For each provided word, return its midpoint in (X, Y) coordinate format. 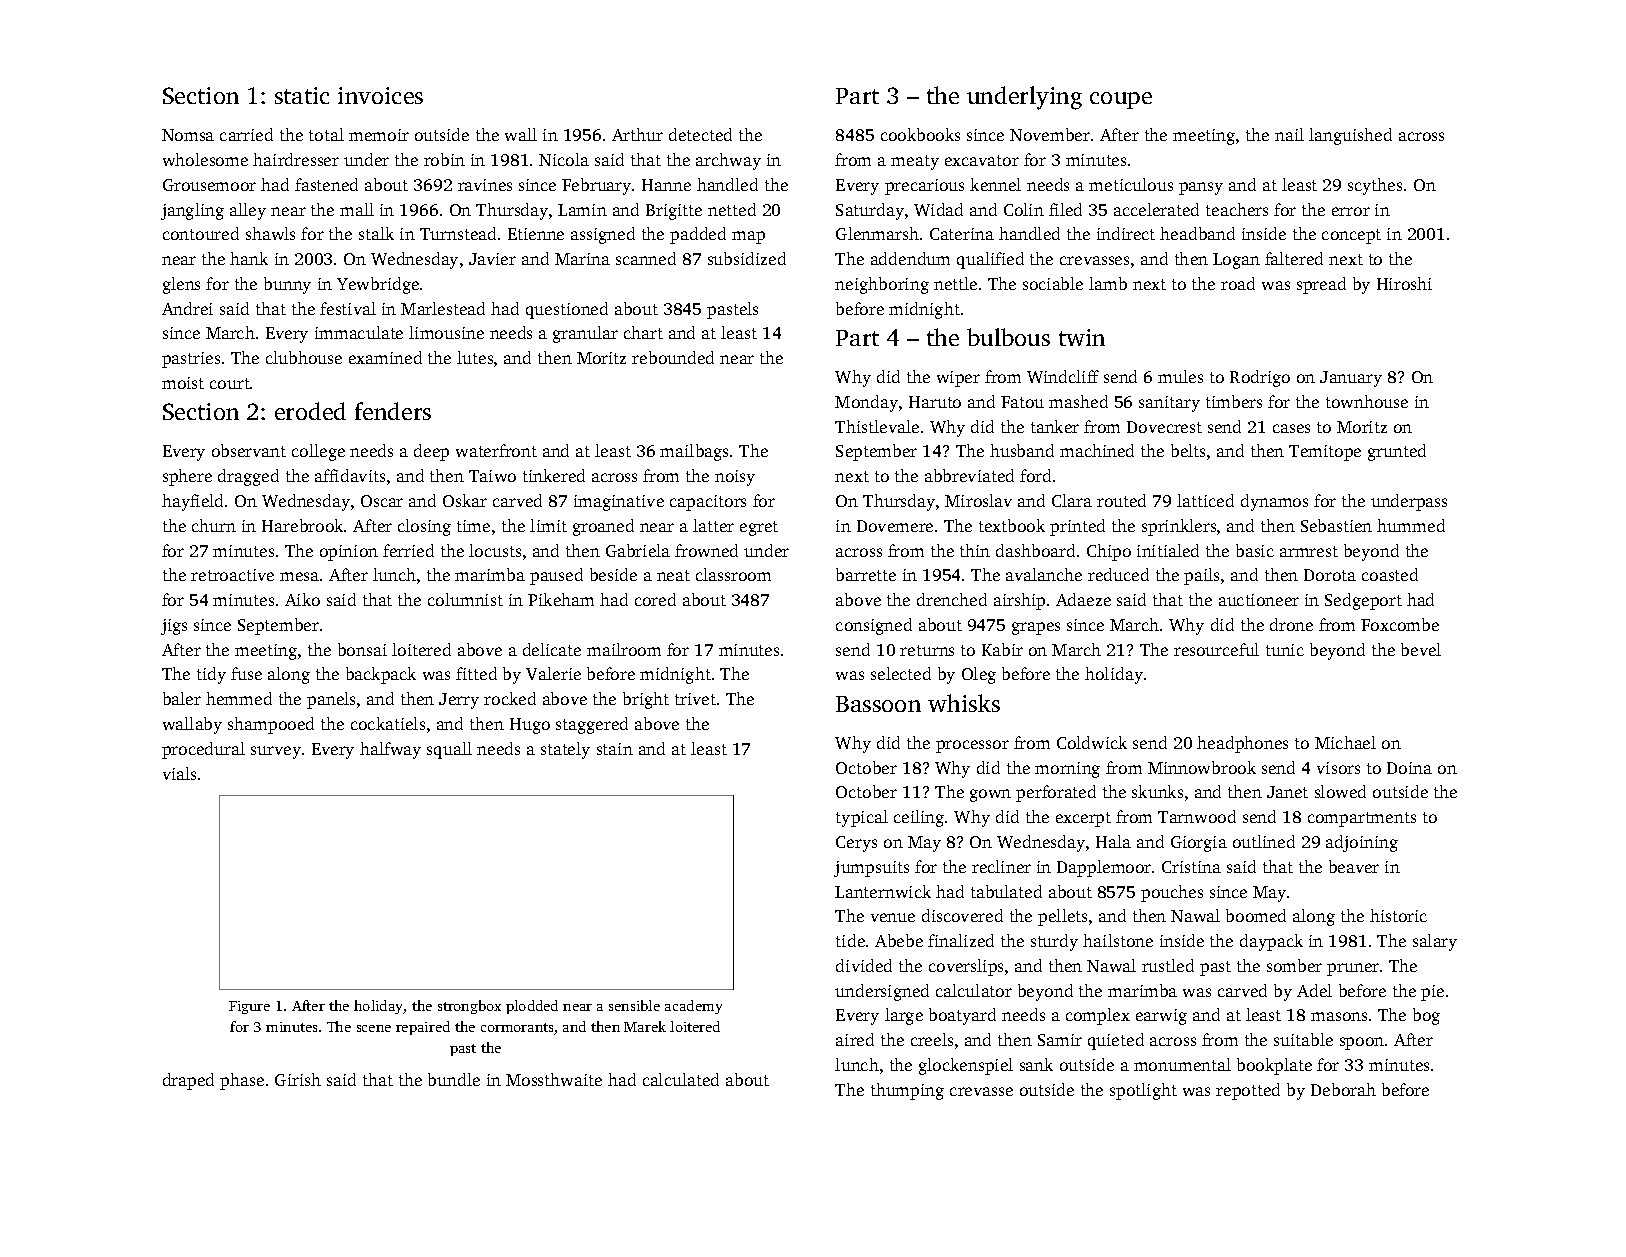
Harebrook (302, 525)
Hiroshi (1404, 283)
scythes (1375, 186)
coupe (1121, 100)
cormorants (517, 1027)
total (326, 134)
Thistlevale (877, 426)
